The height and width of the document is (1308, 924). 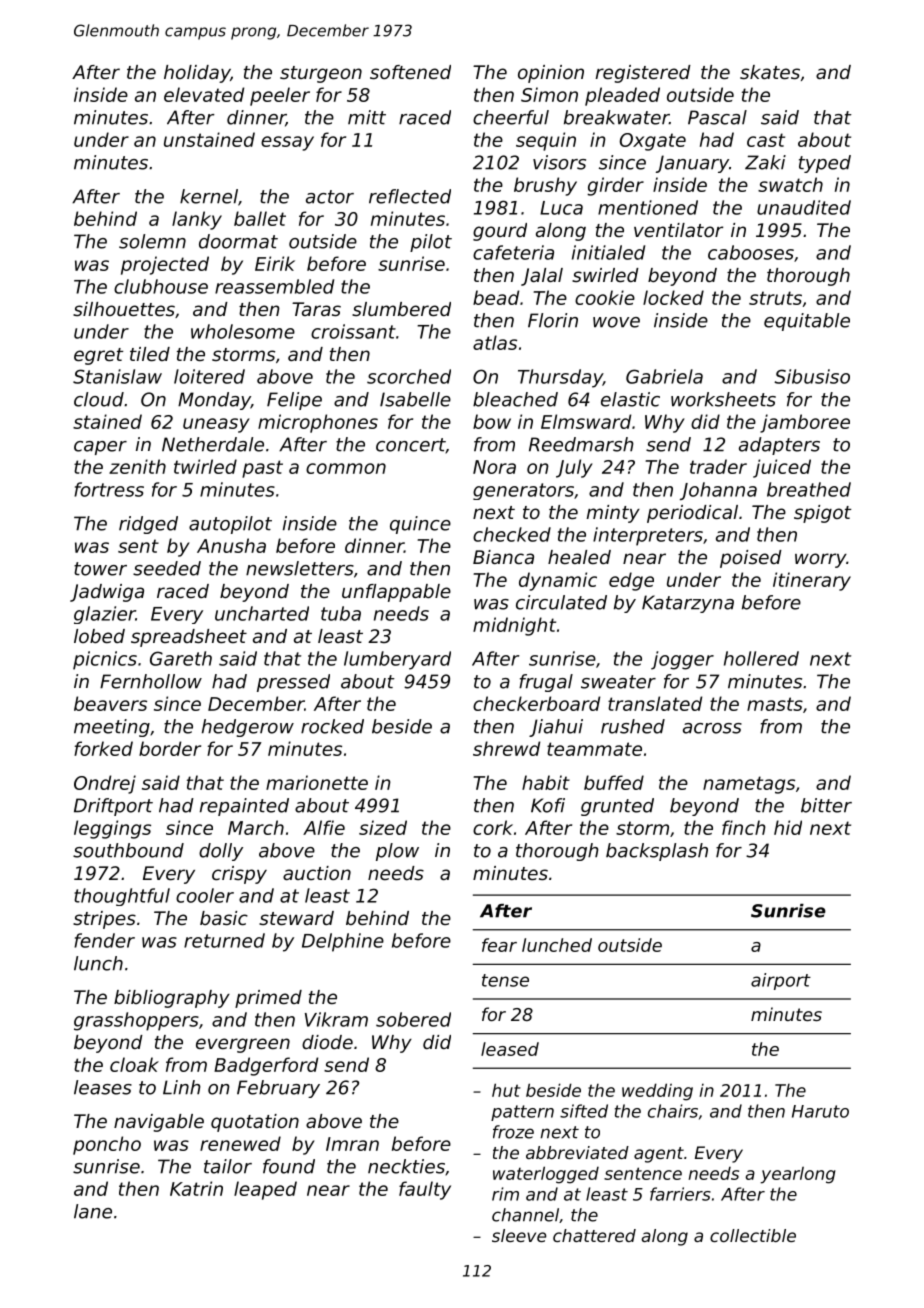 I want to click on lumberyard, so click(x=397, y=660).
